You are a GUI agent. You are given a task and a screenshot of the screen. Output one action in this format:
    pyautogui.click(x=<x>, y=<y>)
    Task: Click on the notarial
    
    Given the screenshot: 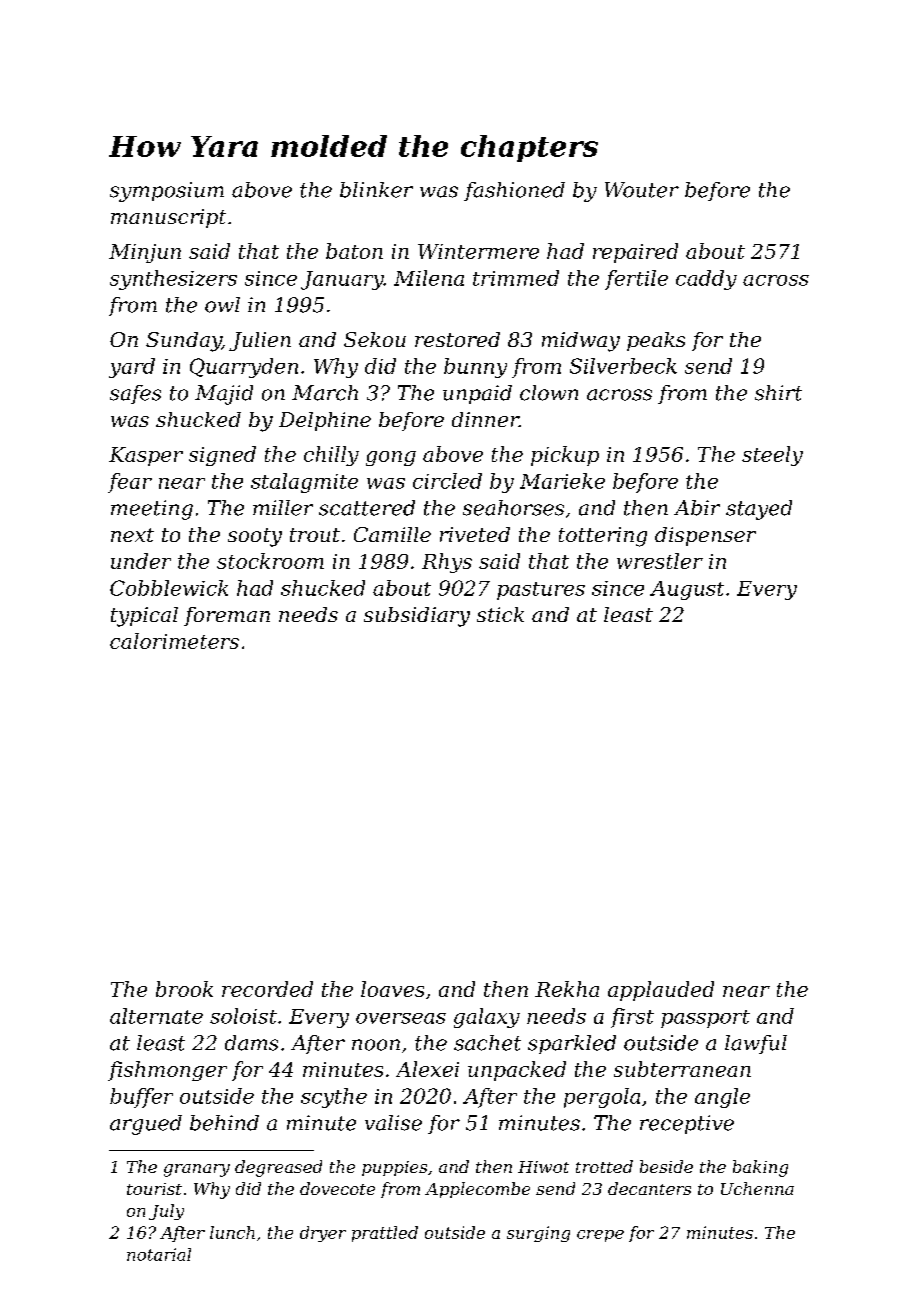 What is the action you would take?
    pyautogui.click(x=159, y=1254)
